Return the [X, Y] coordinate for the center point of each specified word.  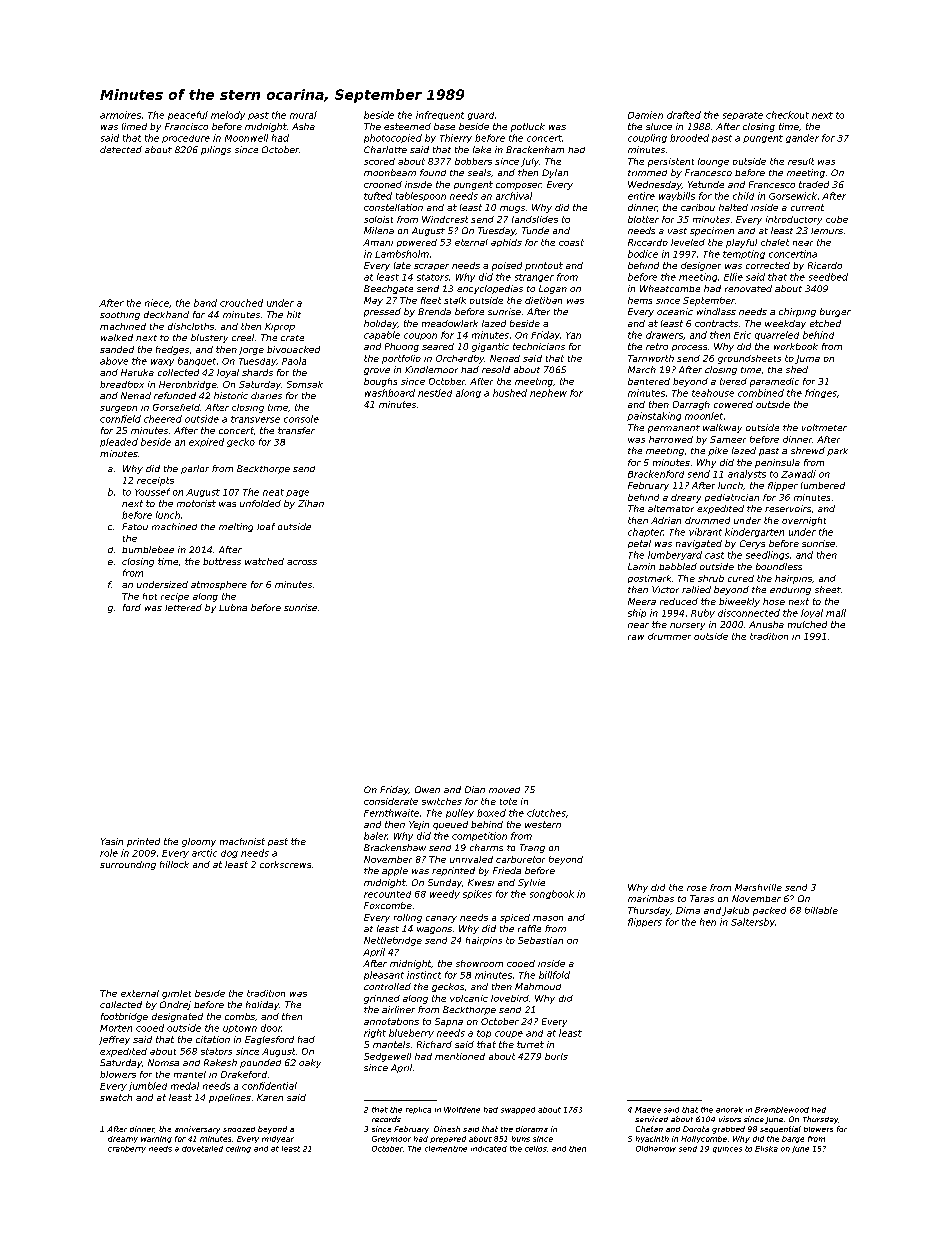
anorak [729, 1110]
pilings [216, 150]
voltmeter [824, 427]
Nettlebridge [393, 941]
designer [701, 266]
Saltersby [753, 922]
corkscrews [285, 864]
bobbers [473, 161]
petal [639, 544]
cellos [536, 1149]
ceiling [238, 1149]
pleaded [119, 442]
